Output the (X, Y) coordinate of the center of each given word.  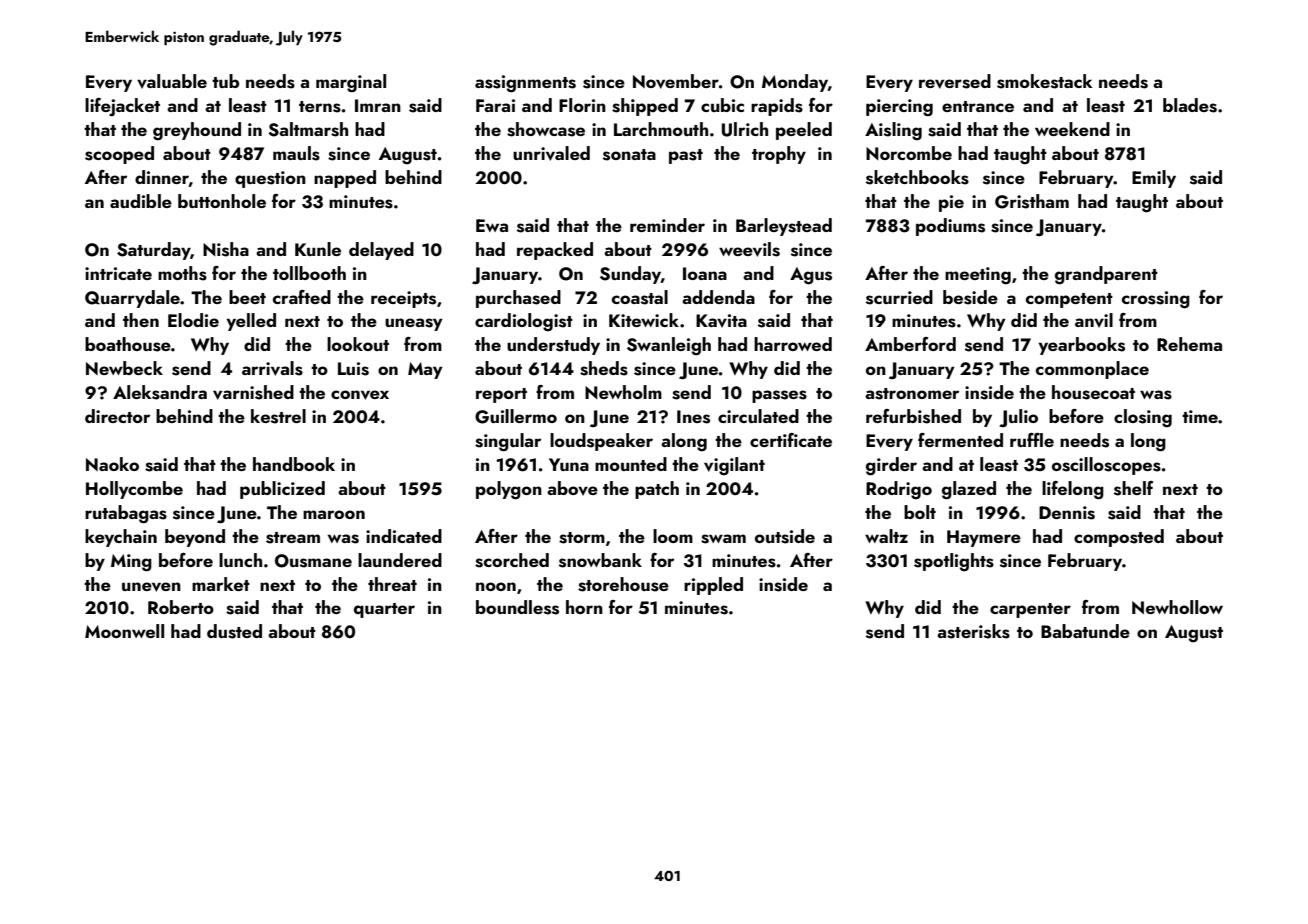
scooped (119, 155)
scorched (512, 560)
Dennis (1067, 513)
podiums (950, 227)
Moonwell (124, 631)
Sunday (630, 275)
